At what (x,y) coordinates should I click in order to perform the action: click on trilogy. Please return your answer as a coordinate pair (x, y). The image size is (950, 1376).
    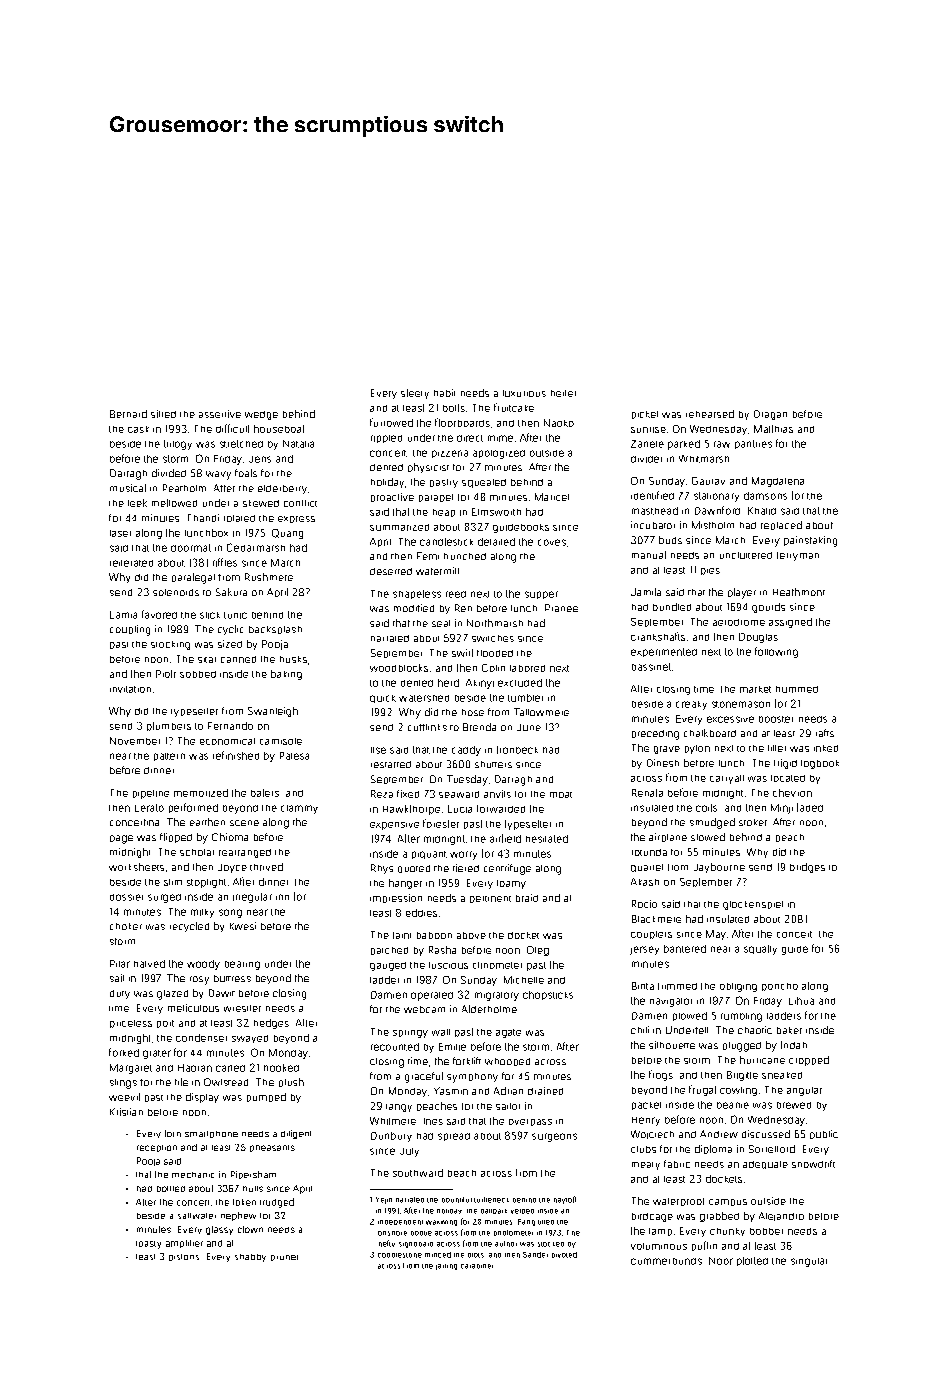
    Looking at the image, I should click on (178, 445).
